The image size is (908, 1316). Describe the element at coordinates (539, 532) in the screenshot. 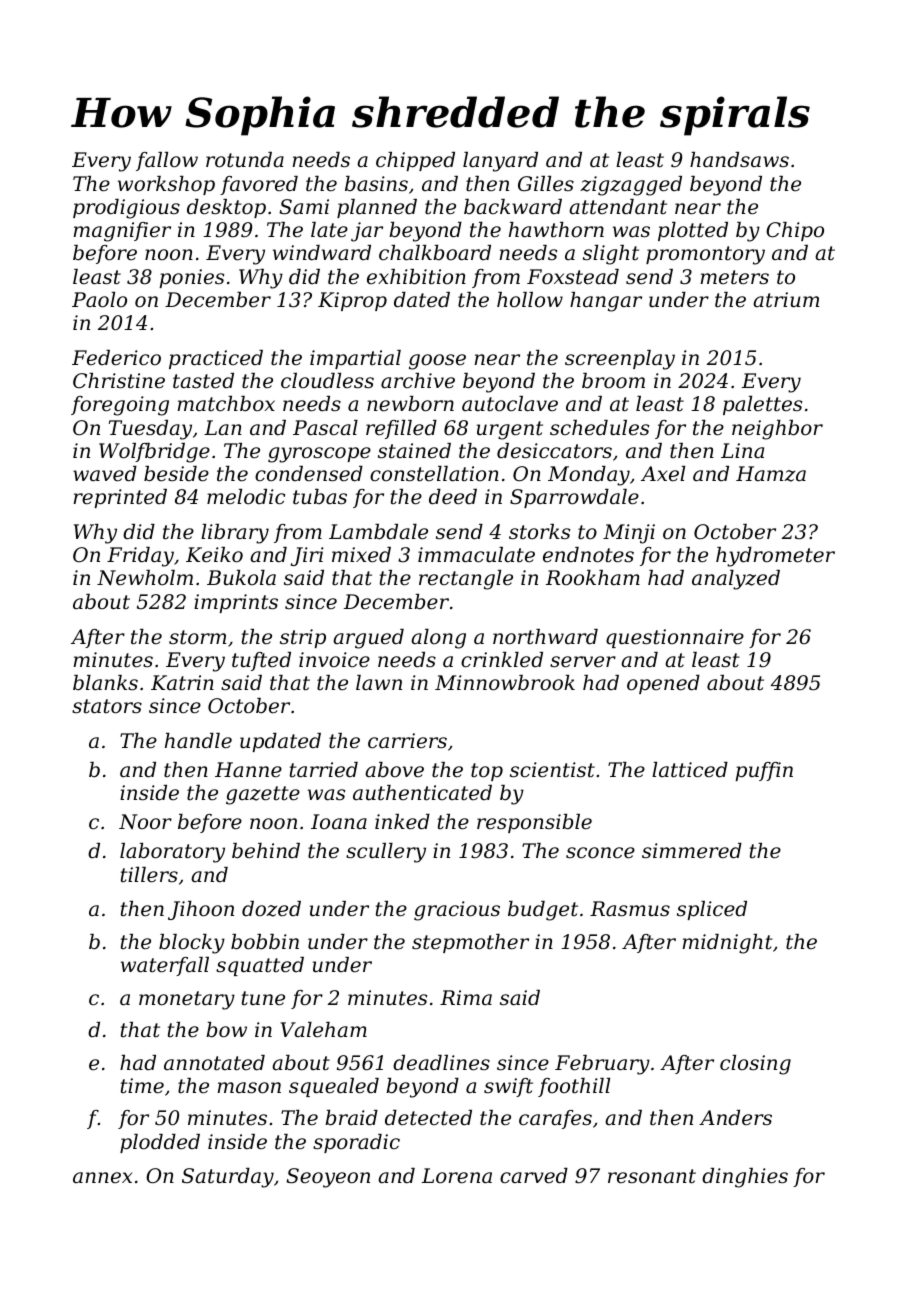

I see `storks` at that location.
